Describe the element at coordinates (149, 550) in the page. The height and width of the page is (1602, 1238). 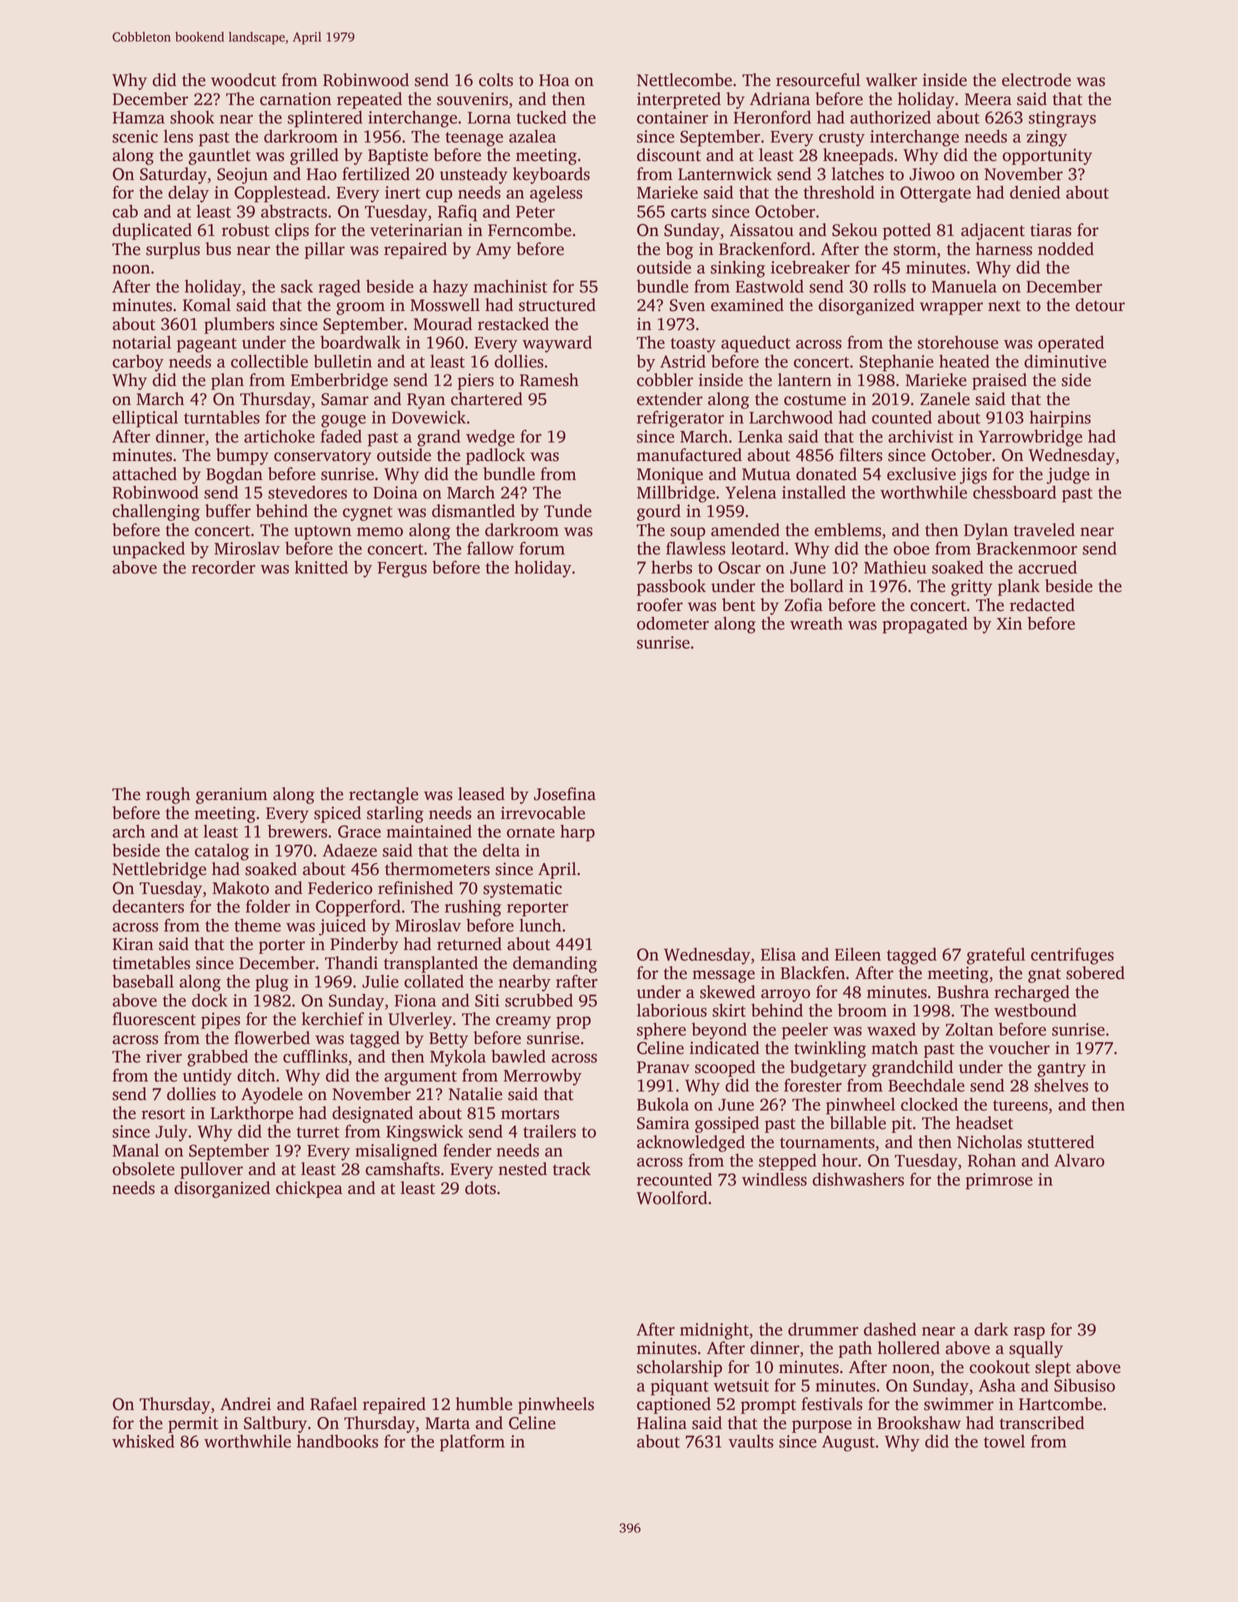
I see `unpacked` at that location.
